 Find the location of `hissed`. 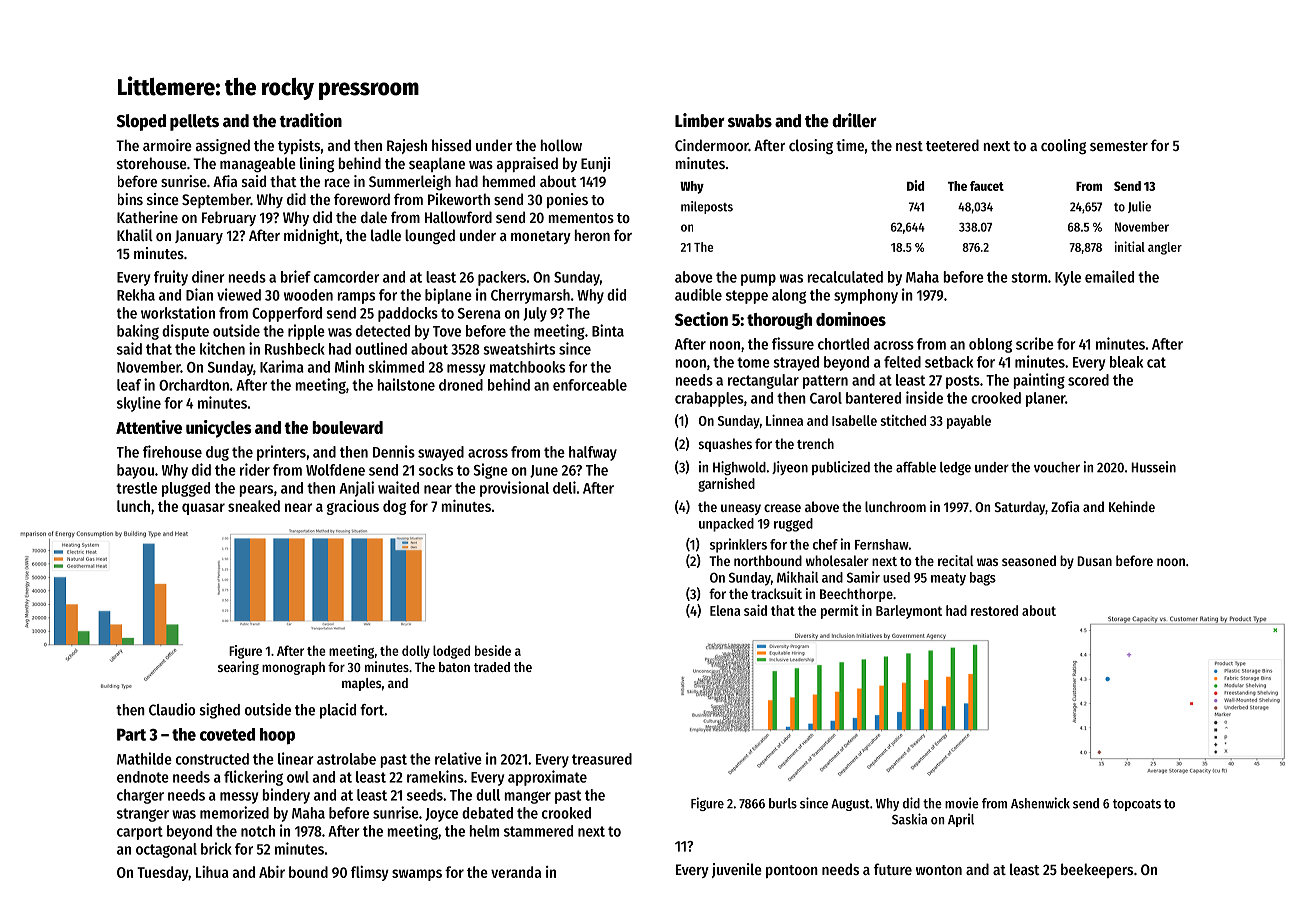

hissed is located at coordinates (451, 145).
